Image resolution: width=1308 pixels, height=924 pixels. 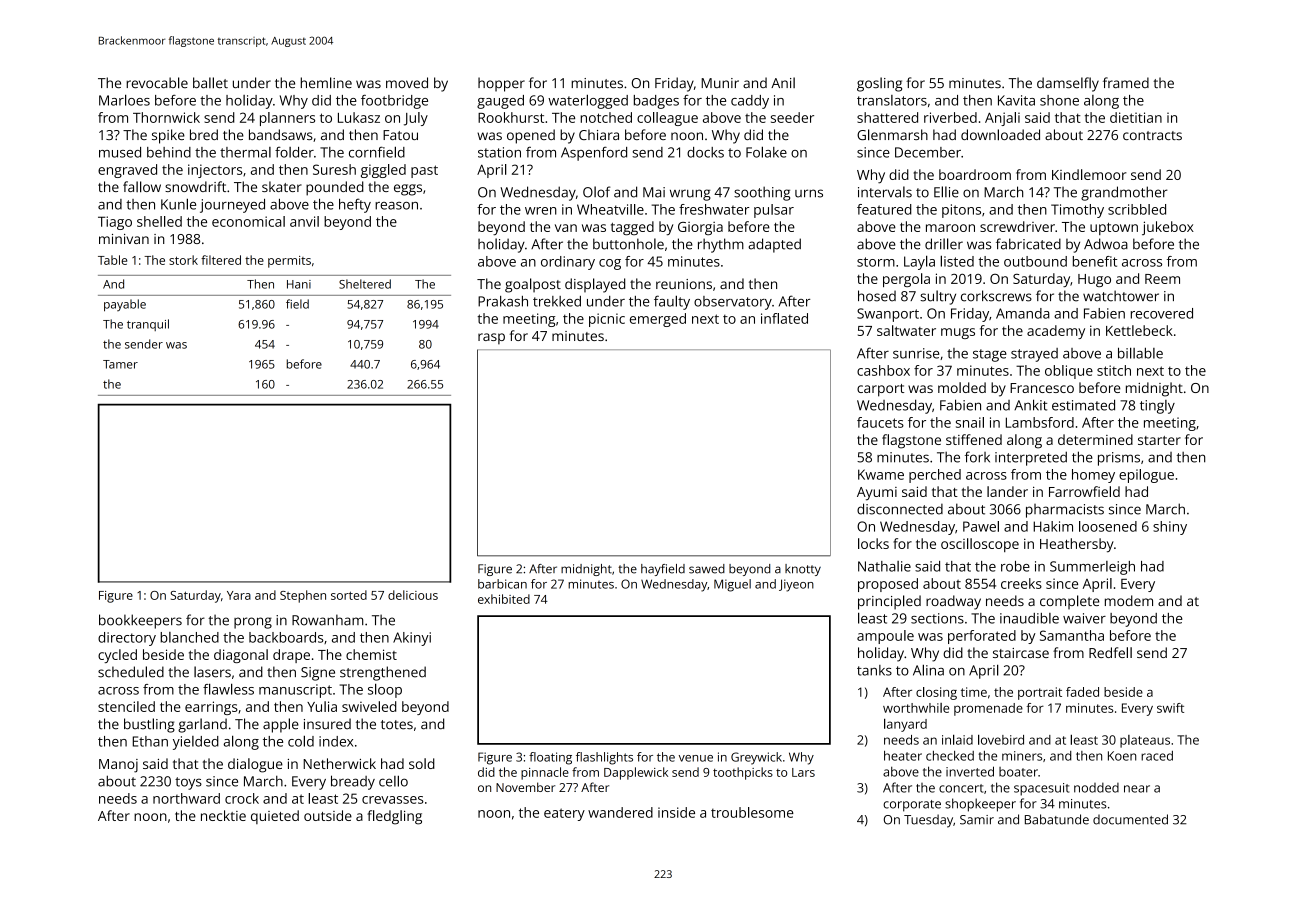 I want to click on Stephen, so click(x=303, y=596).
